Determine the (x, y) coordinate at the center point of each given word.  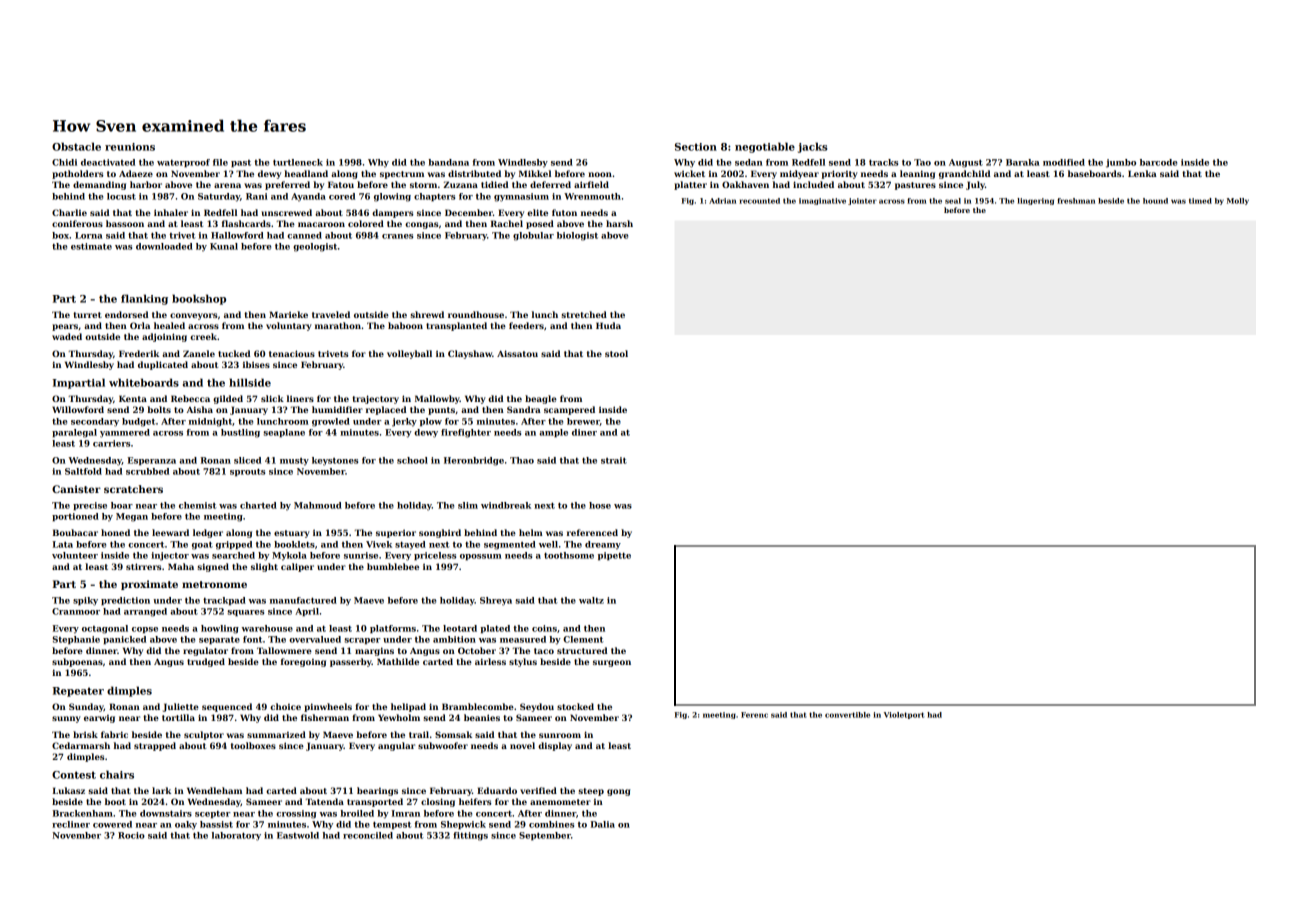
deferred (550, 184)
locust (121, 196)
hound (1155, 201)
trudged (206, 662)
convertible (847, 715)
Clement (583, 639)
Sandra (524, 409)
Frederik (139, 353)
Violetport (904, 715)
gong (619, 792)
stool (616, 353)
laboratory (236, 836)
